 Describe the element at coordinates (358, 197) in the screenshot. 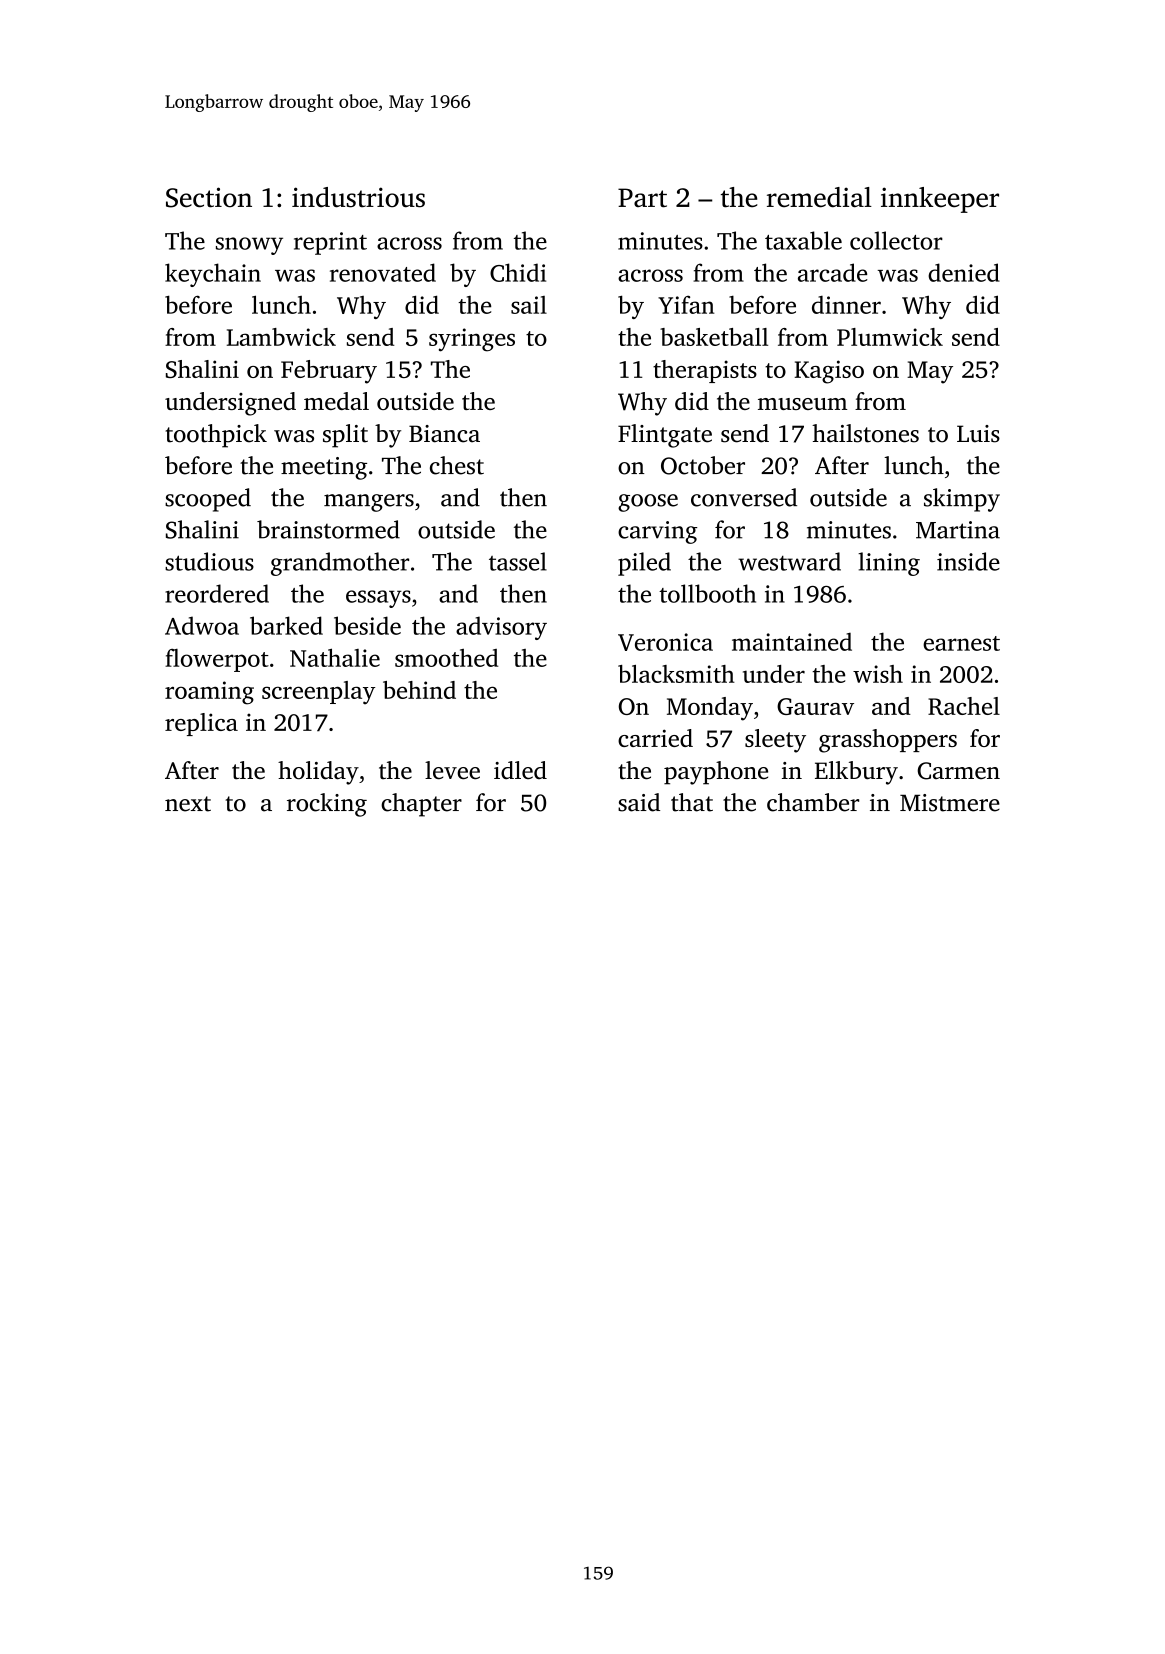

I see `industrious` at that location.
